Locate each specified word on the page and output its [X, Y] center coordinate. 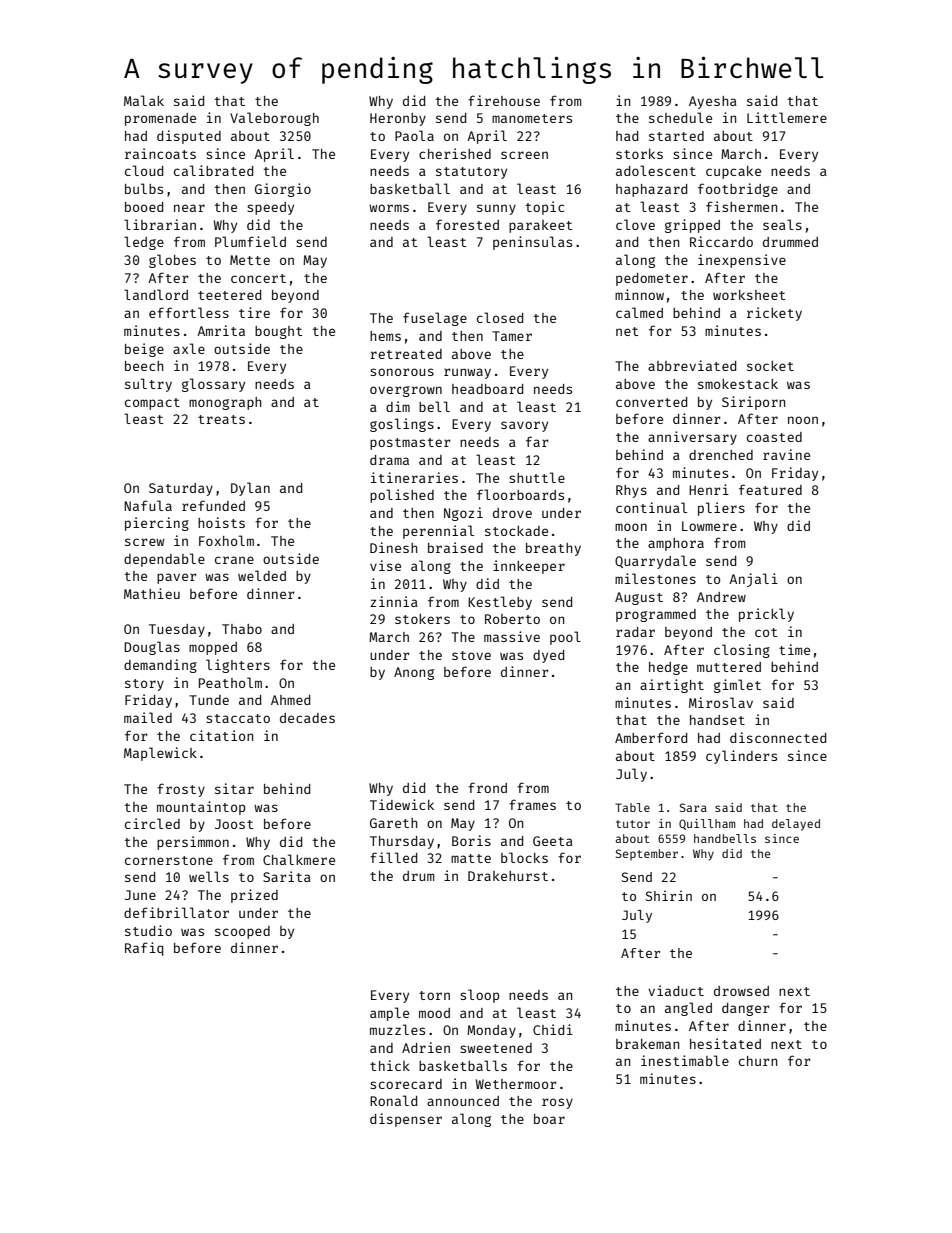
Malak [144, 100]
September [647, 855]
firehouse [504, 100]
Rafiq [144, 949]
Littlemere [787, 117]
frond [487, 787]
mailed [148, 717]
